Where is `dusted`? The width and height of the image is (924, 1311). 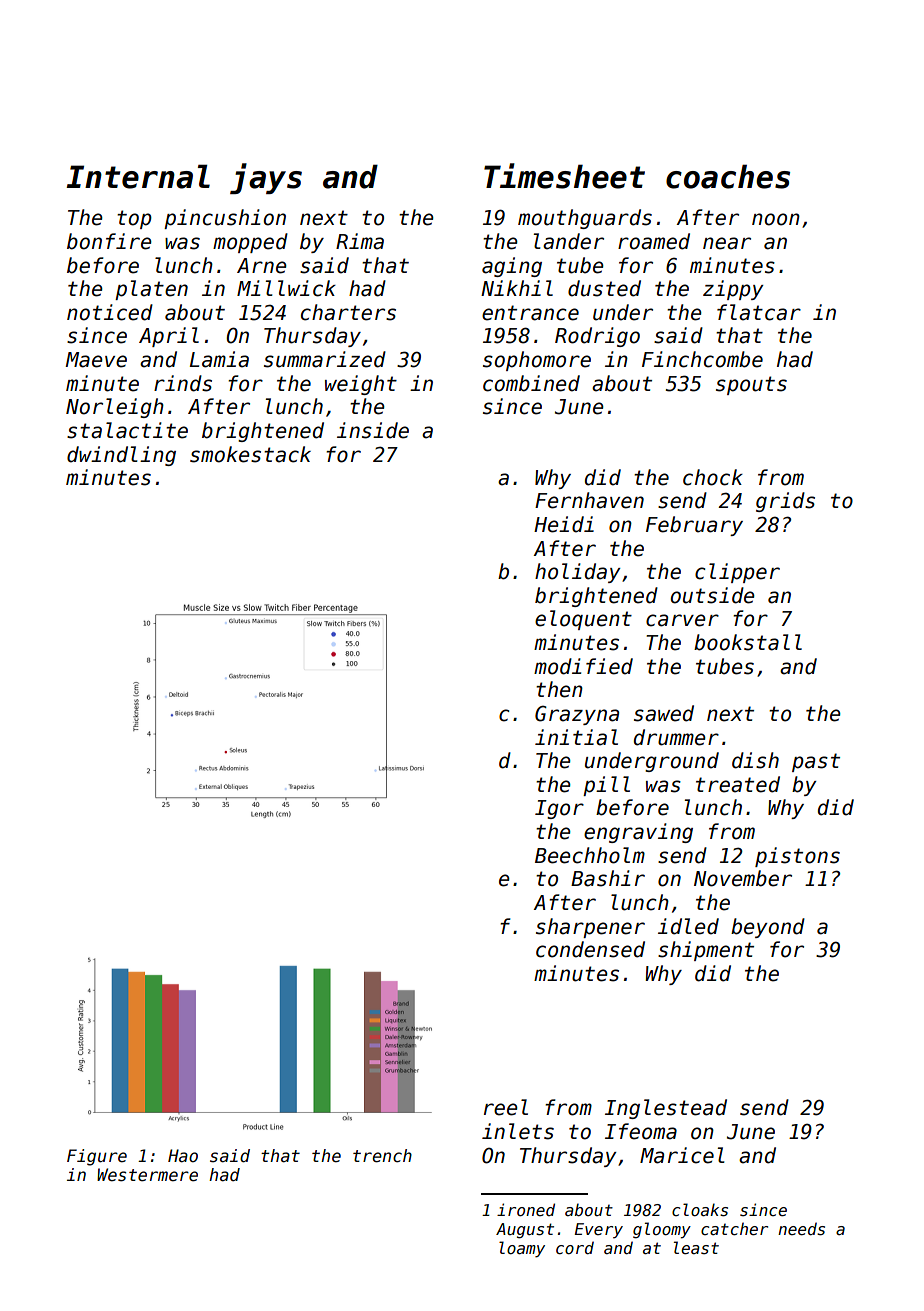 dusted is located at coordinates (604, 288).
